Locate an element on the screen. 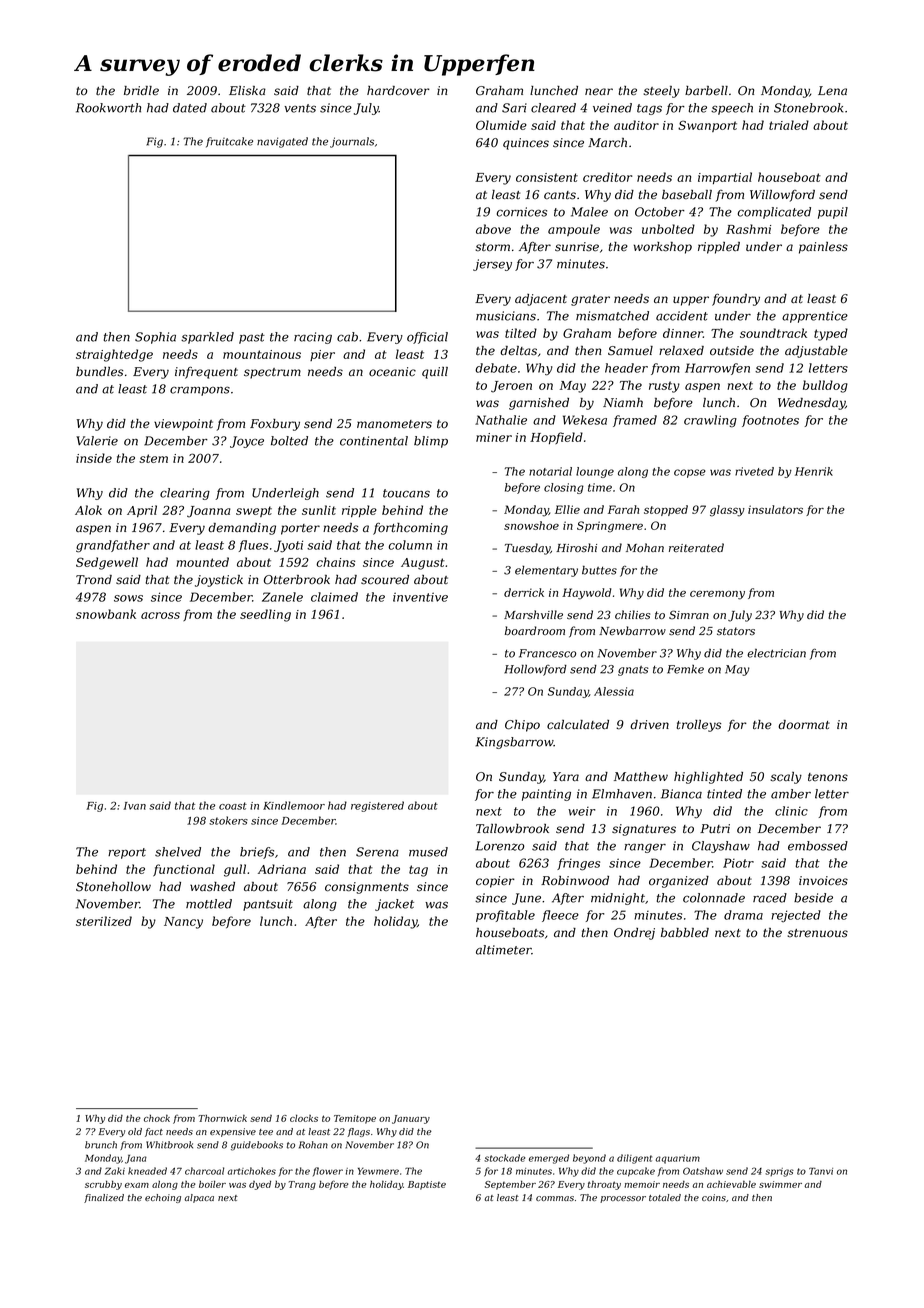  charcoal is located at coordinates (204, 1171).
